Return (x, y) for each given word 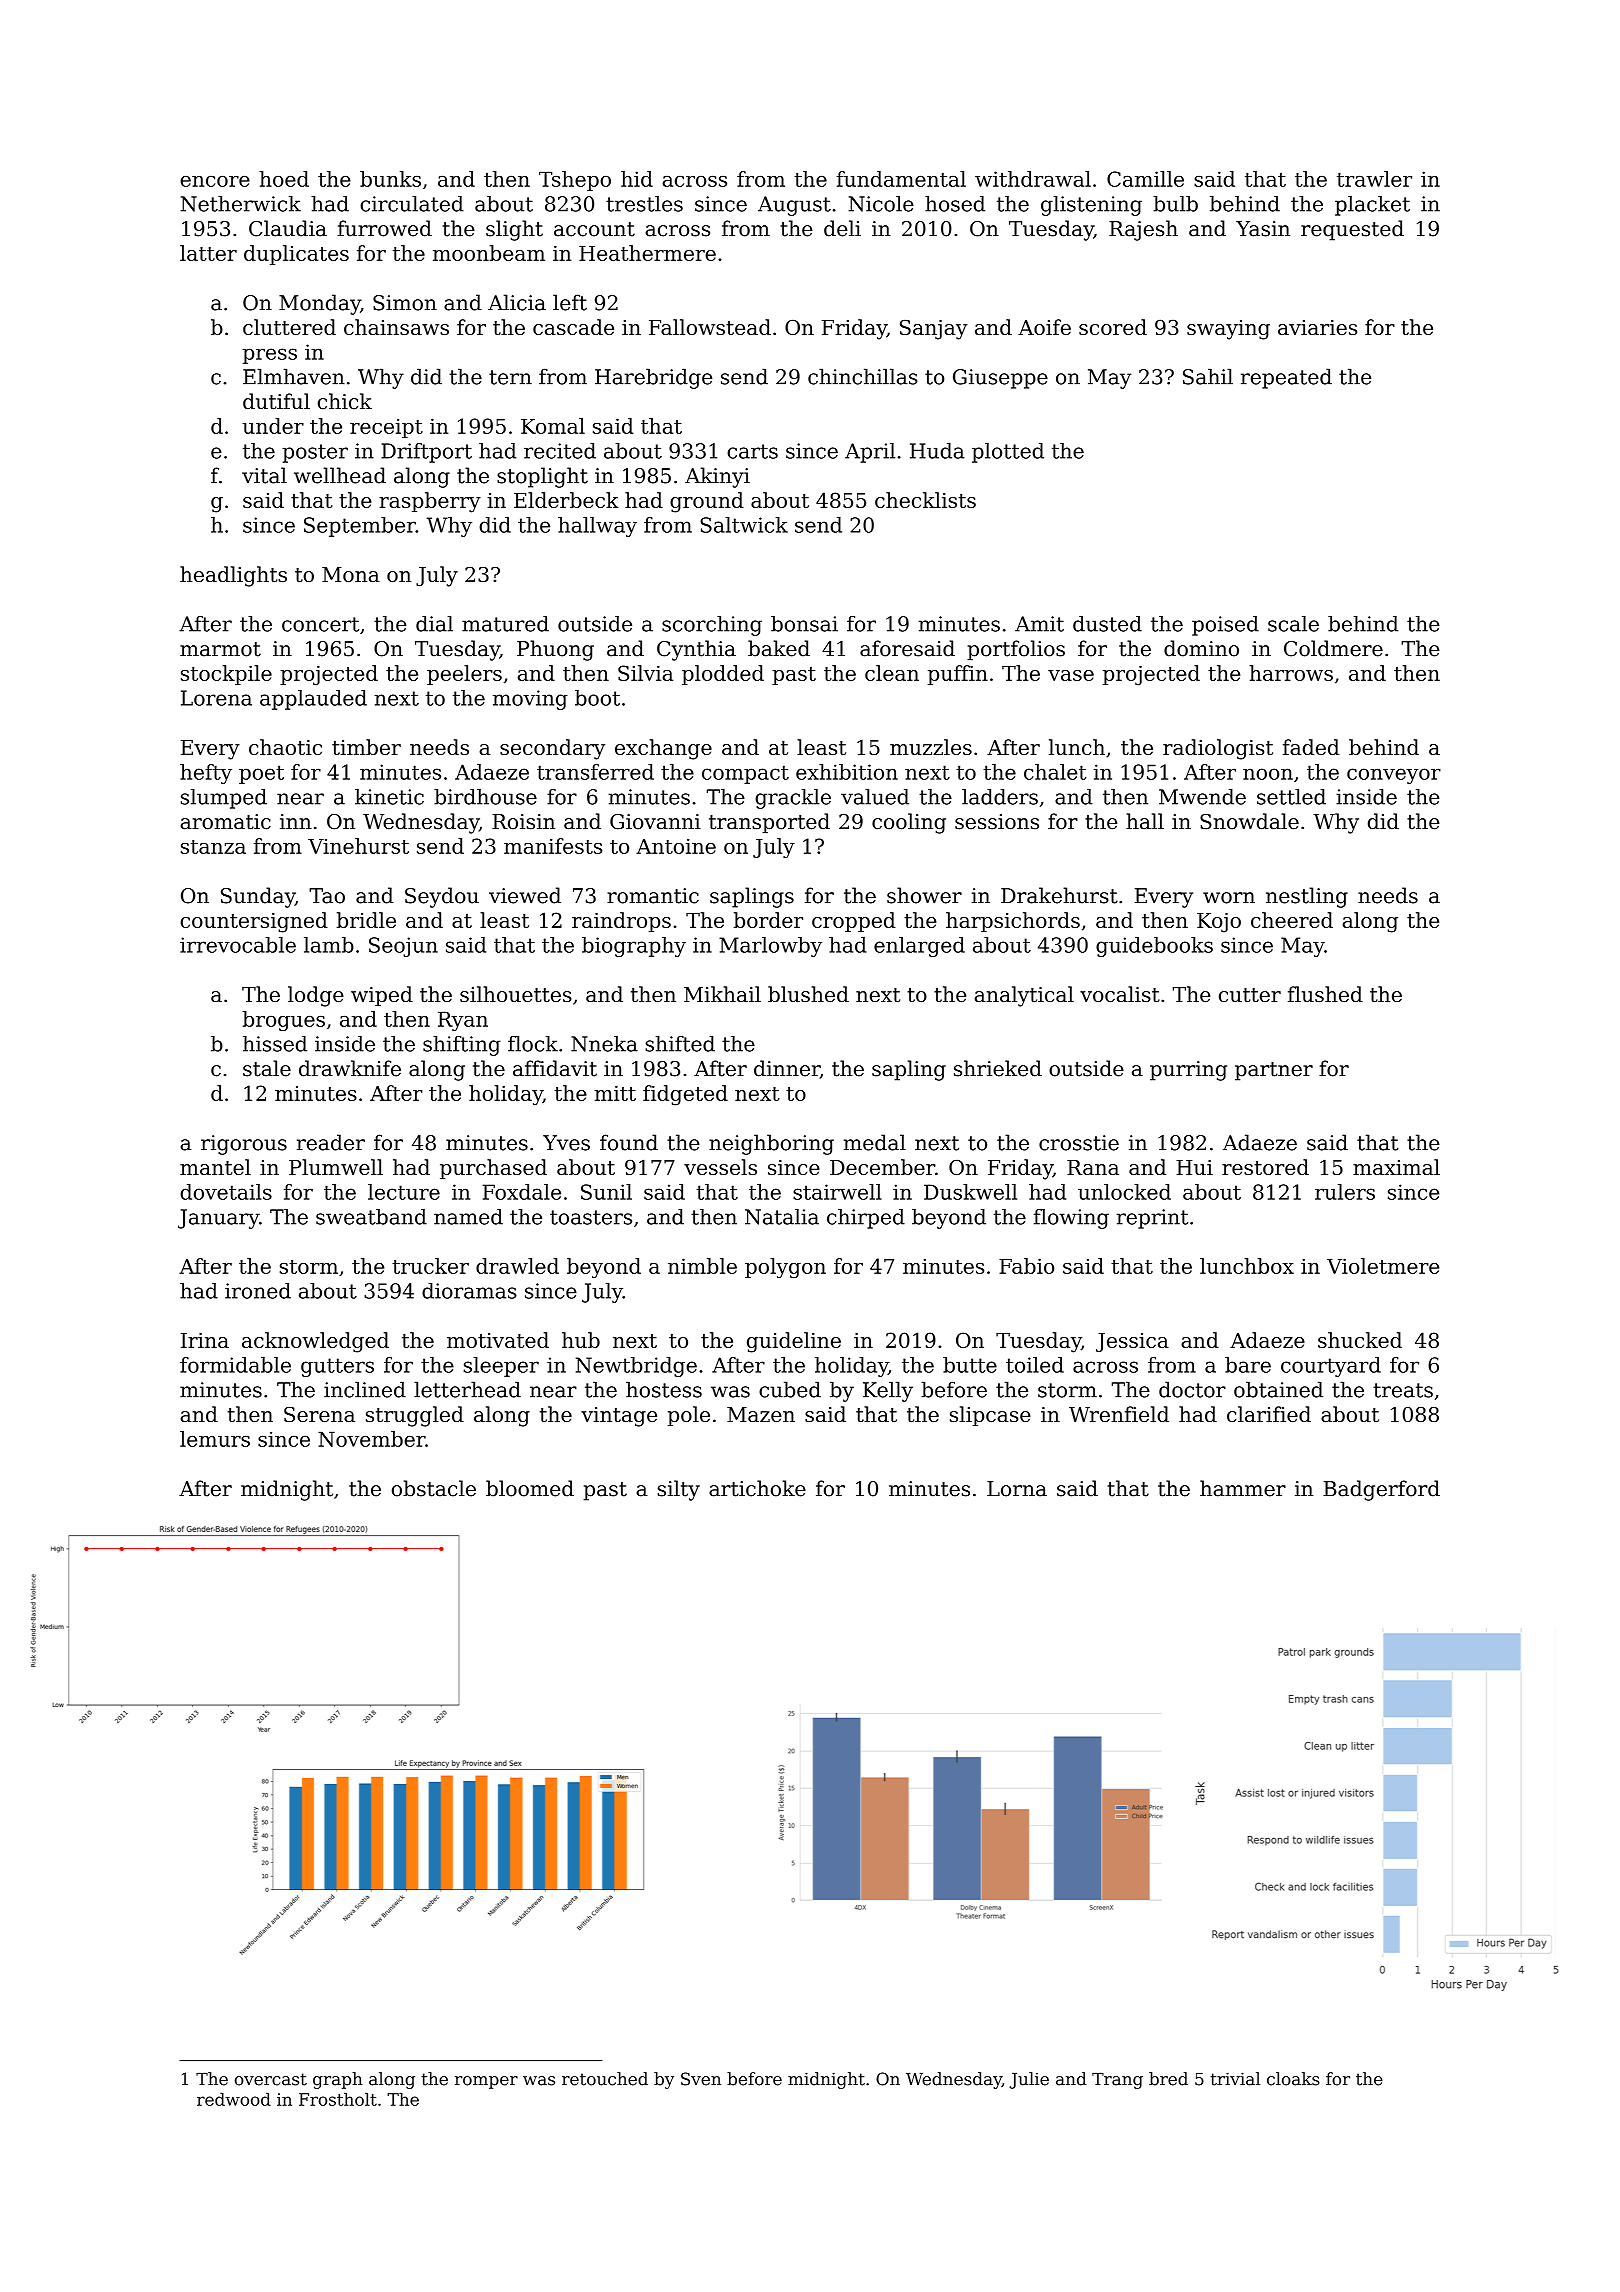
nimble (702, 1266)
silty (679, 1490)
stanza (213, 847)
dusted (1107, 624)
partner (1274, 1071)
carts (752, 451)
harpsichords (1013, 922)
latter (208, 253)
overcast (271, 2079)
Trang (1117, 2081)
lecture (404, 1192)
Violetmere (1383, 1266)
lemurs (215, 1439)
